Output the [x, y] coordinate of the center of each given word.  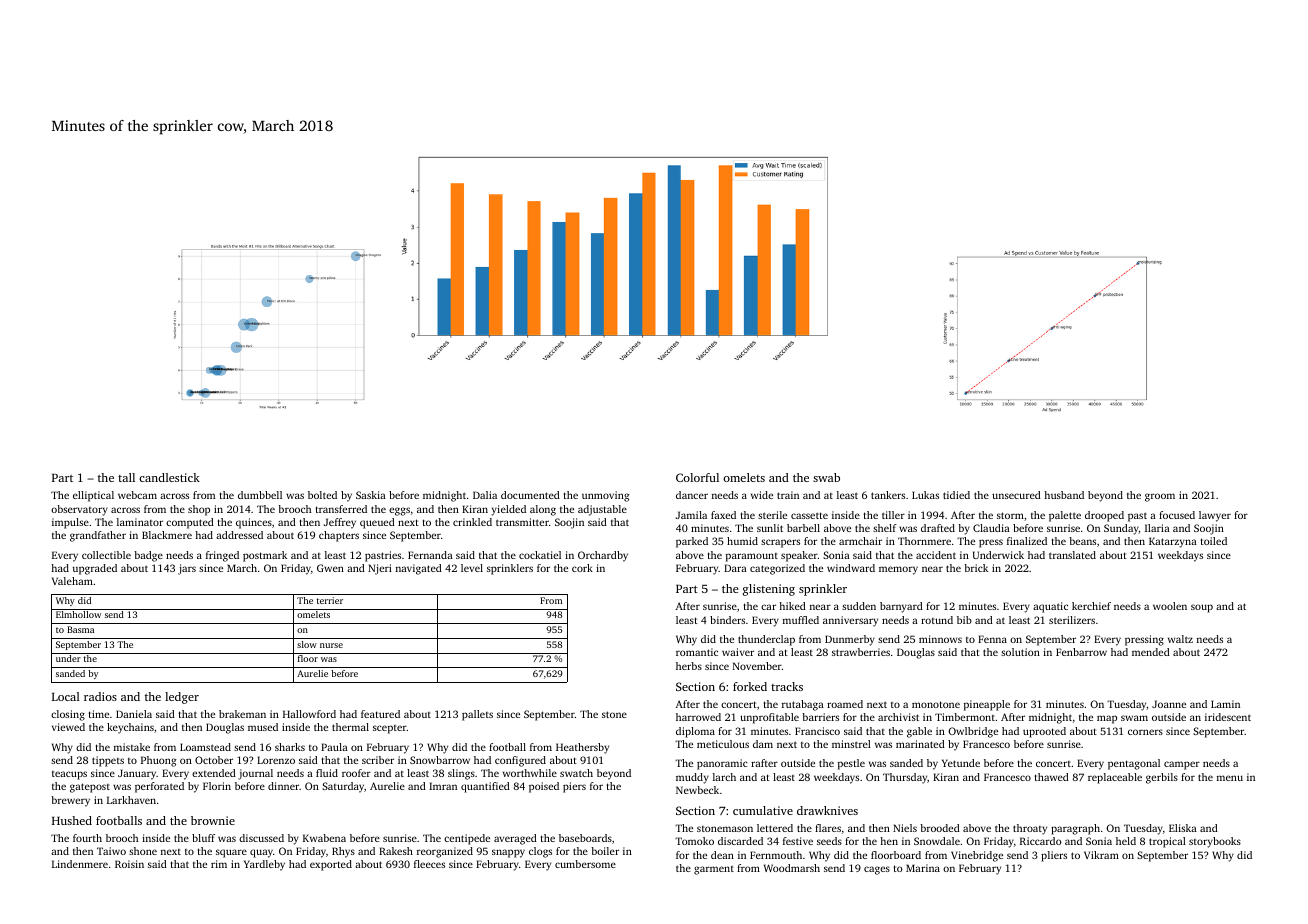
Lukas [925, 495]
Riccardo [1041, 841]
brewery [70, 801]
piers [574, 787]
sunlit [770, 528]
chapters [339, 536]
